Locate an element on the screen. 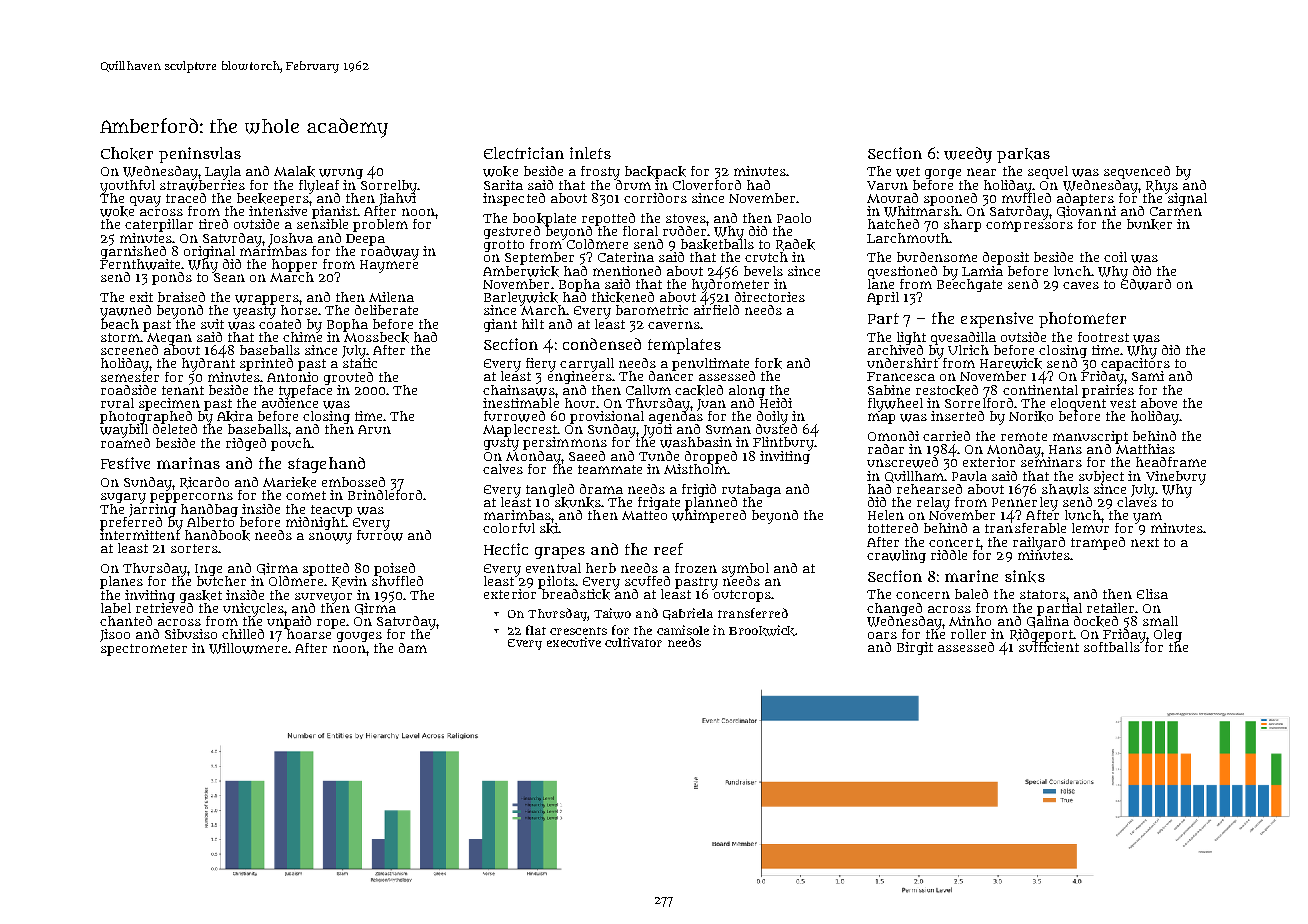 This screenshot has height=924, width=1308. drum is located at coordinates (632, 184).
